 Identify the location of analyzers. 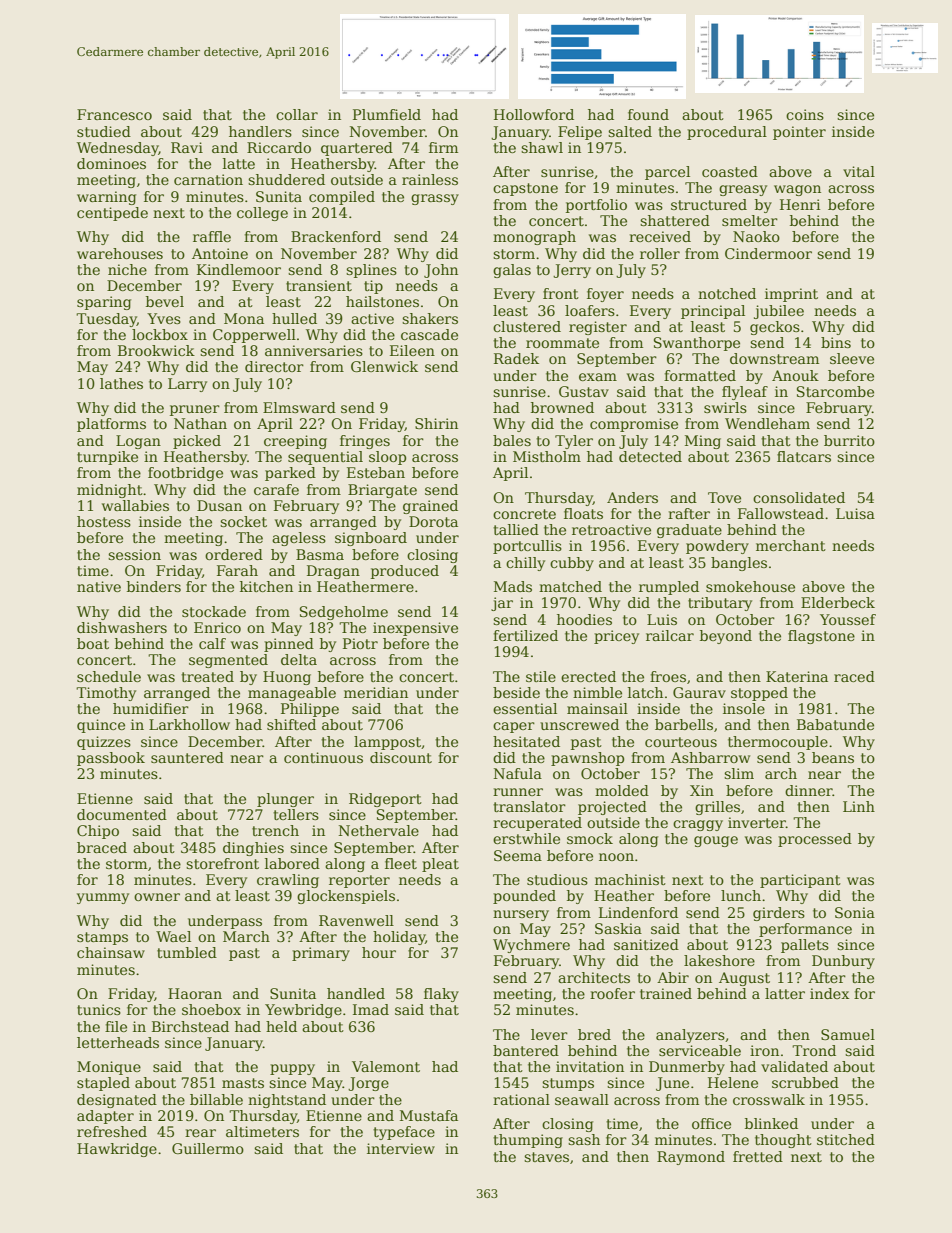
(690, 1036).
